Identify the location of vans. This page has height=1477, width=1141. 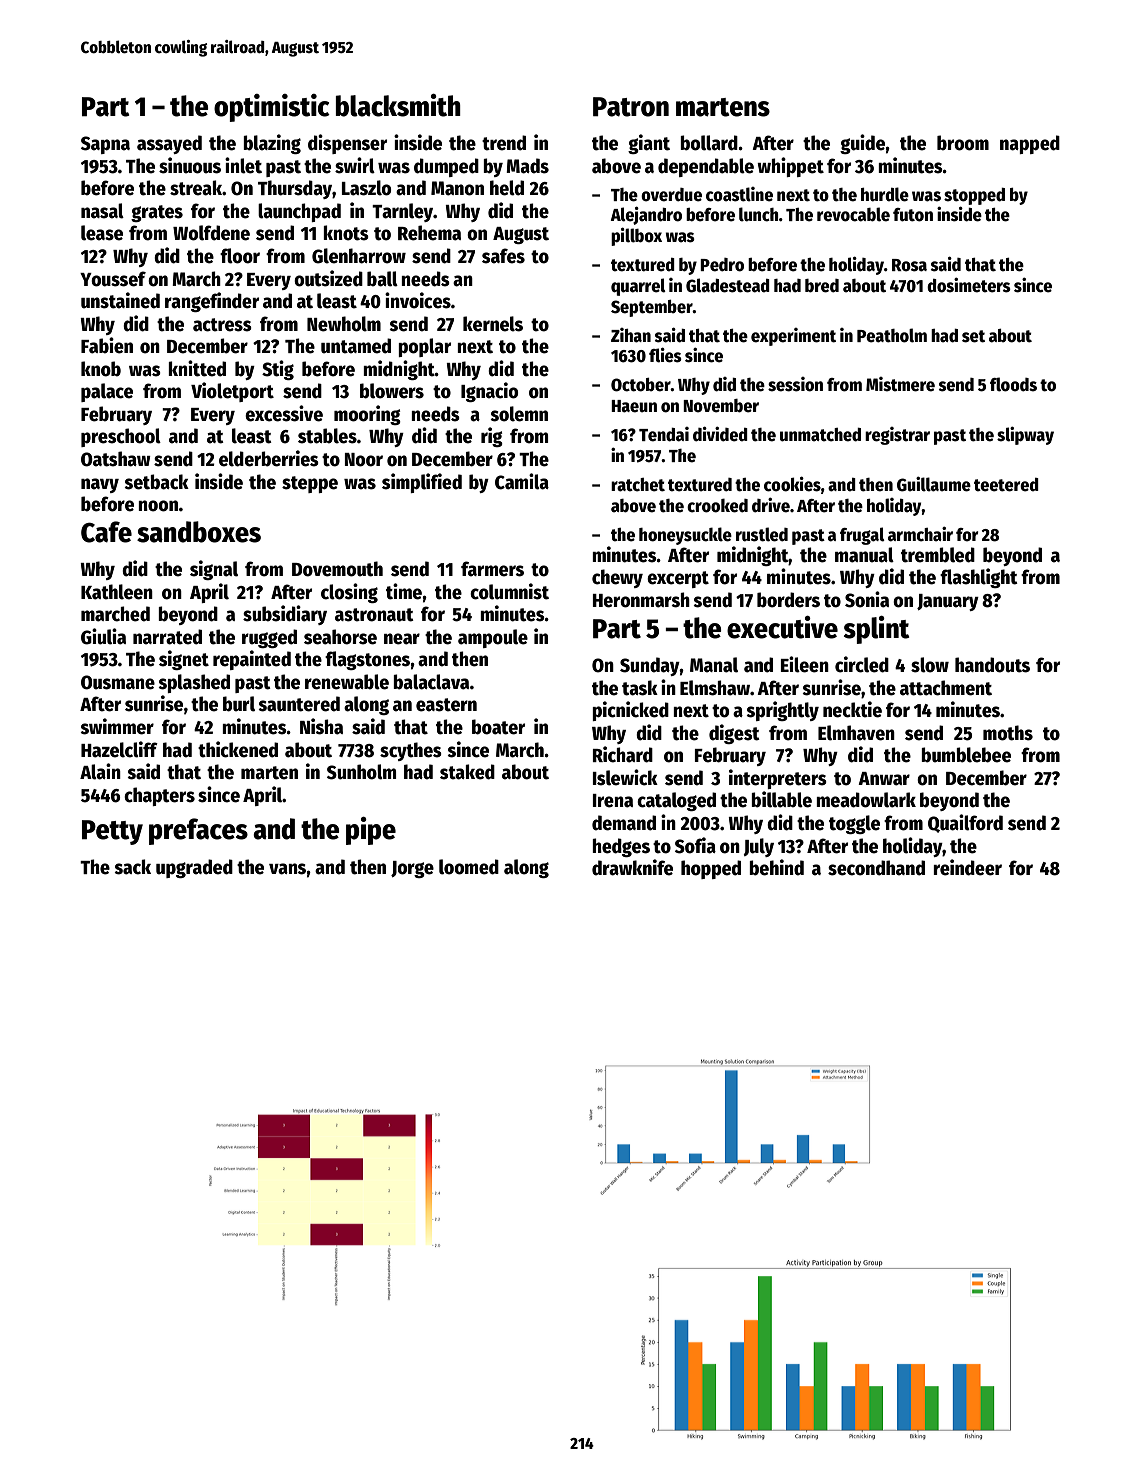
(288, 869).
